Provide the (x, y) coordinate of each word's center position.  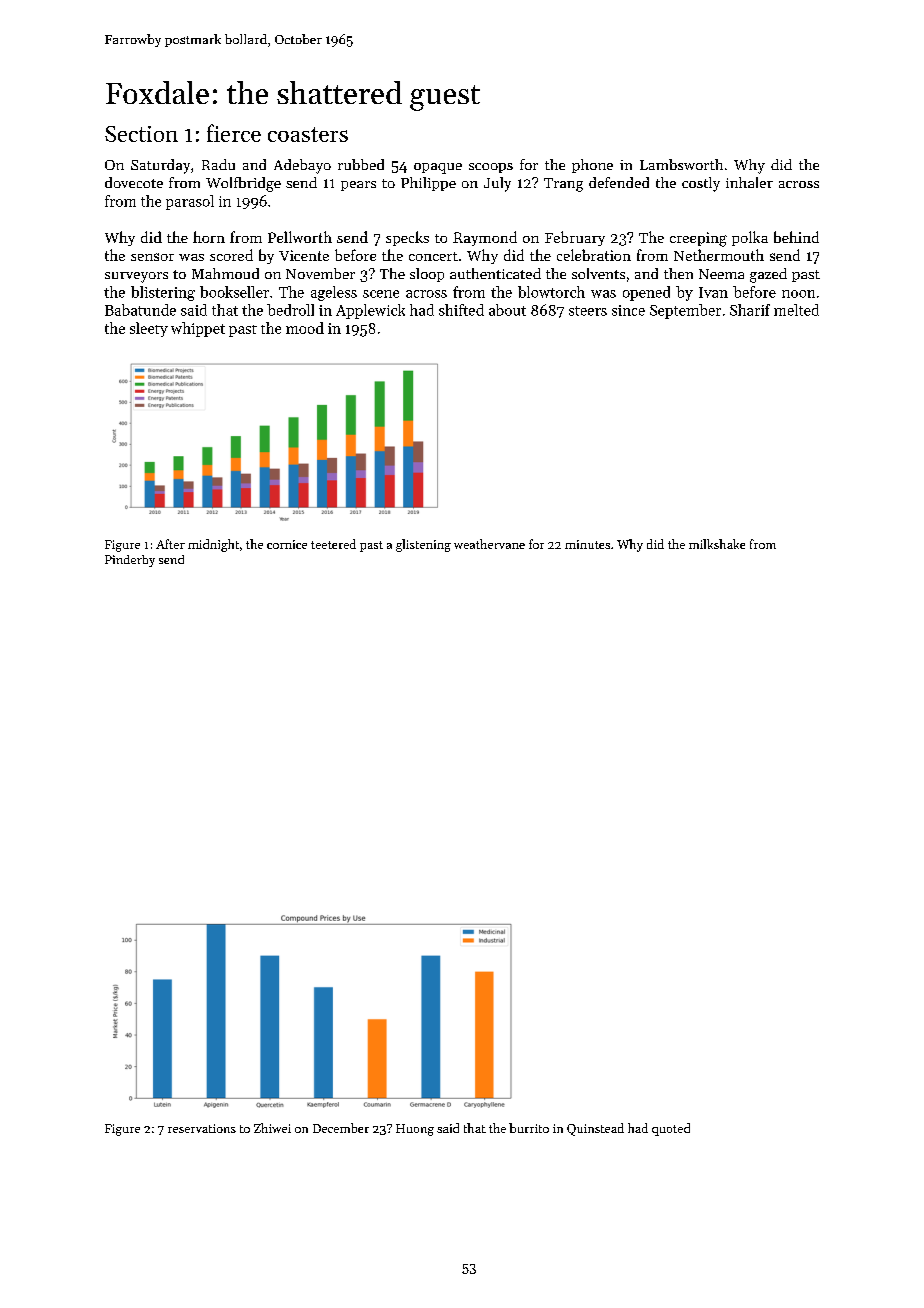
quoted (671, 1129)
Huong (415, 1130)
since (628, 310)
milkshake (717, 544)
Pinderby (130, 561)
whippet (198, 329)
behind (796, 237)
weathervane (489, 544)
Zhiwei (272, 1128)
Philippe (428, 184)
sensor (152, 257)
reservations (202, 1128)
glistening (423, 545)
